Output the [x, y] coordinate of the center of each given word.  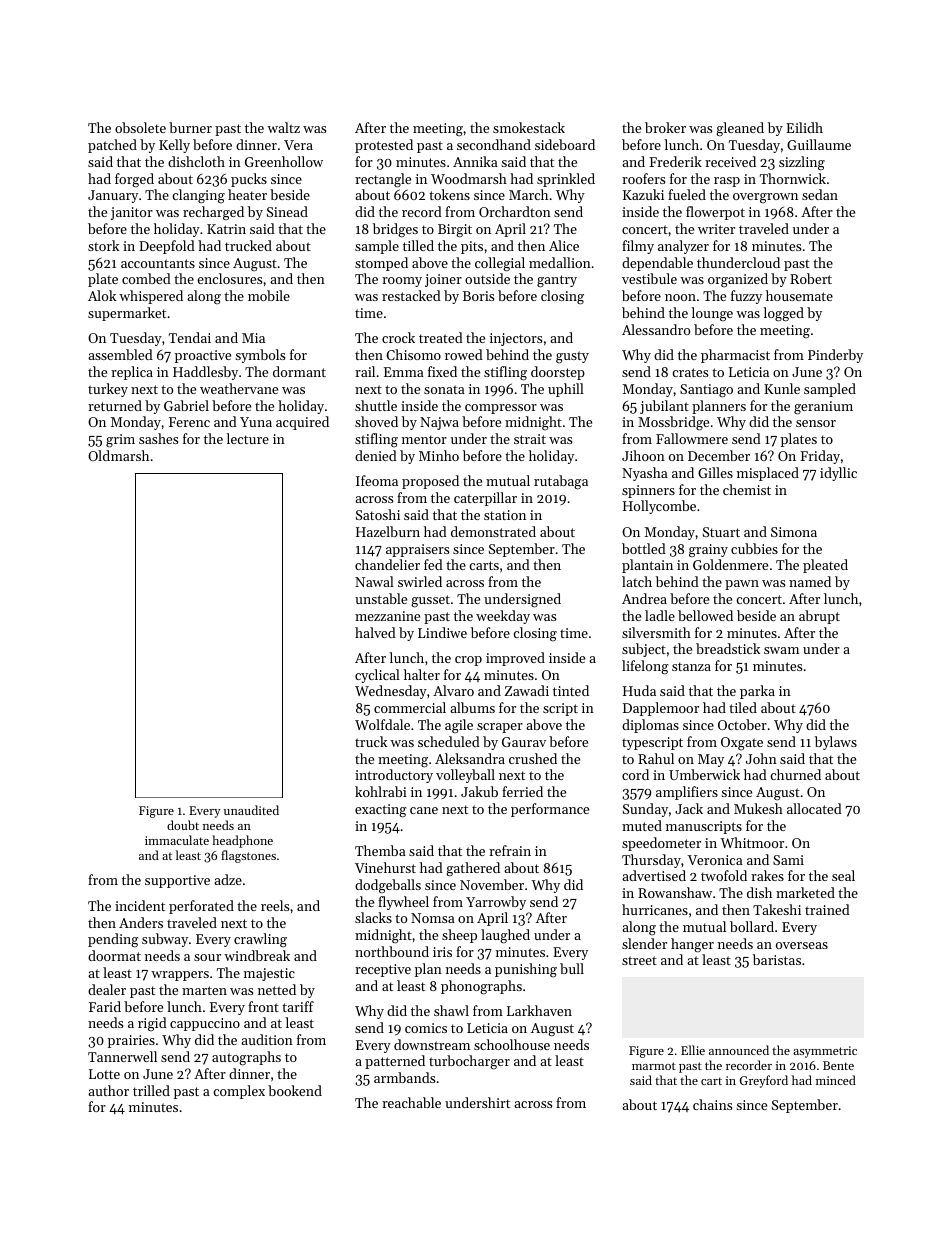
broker [665, 127]
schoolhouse [512, 1044]
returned [115, 405]
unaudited [251, 810]
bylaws [836, 743]
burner [190, 127]
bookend [295, 1090]
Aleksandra [470, 758]
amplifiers [687, 793]
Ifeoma [377, 480]
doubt [183, 825]
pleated [825, 566]
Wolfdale [382, 724]
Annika [475, 161]
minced [836, 1080]
